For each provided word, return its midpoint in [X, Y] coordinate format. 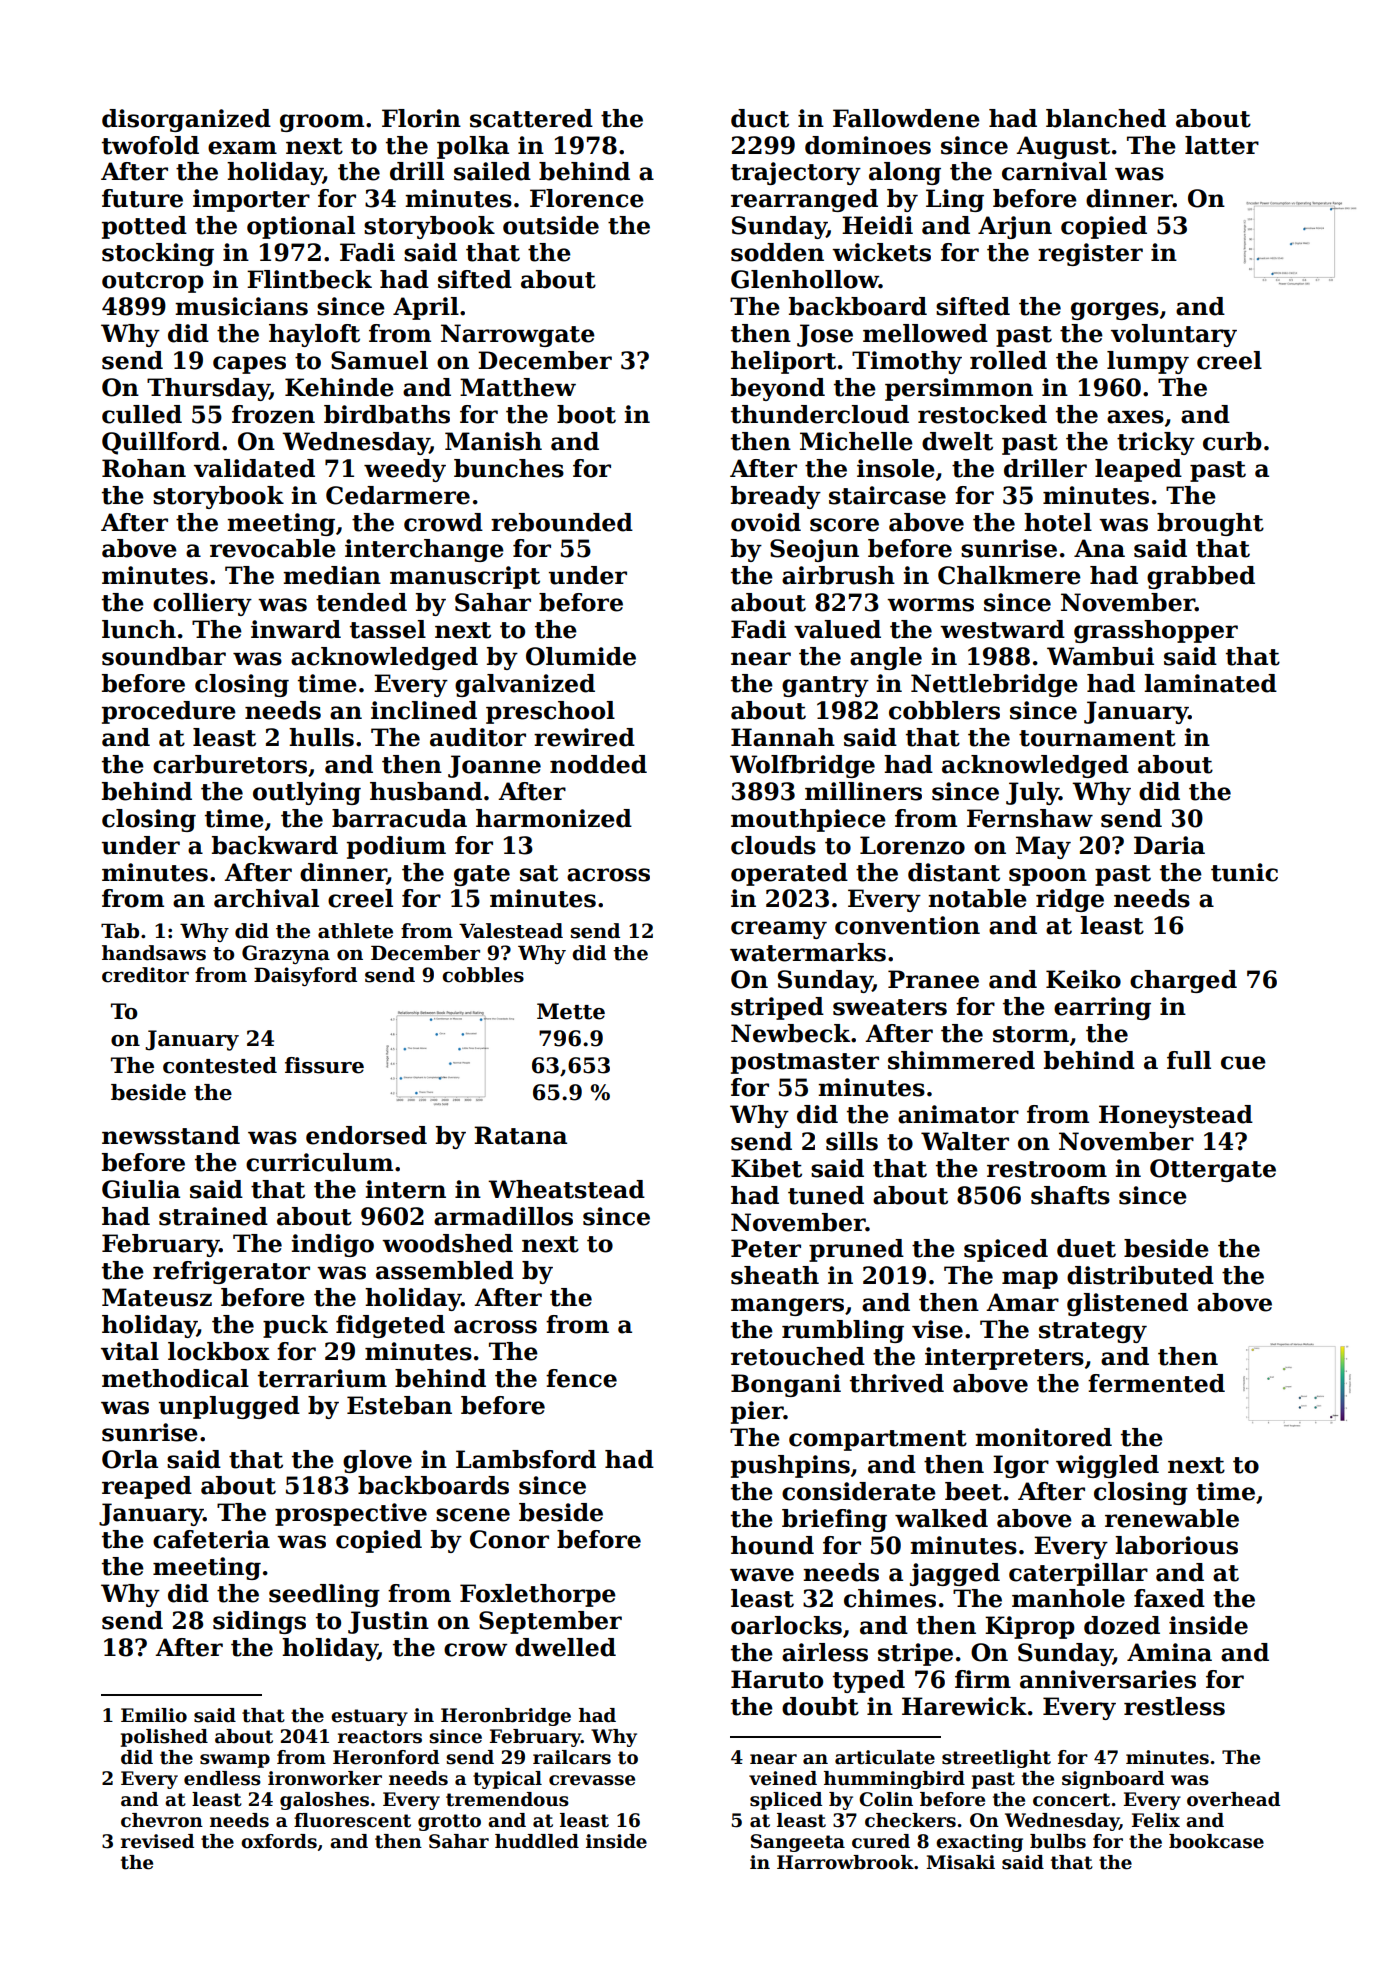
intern [405, 1189]
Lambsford [526, 1459]
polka [473, 147]
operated [789, 874]
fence [581, 1378]
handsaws [154, 953]
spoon [1048, 877]
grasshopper [1156, 631]
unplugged [229, 1407]
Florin [421, 118]
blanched [1106, 118]
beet [973, 1491]
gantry [825, 686]
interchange [424, 550]
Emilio [154, 1715]
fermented [1156, 1383]
